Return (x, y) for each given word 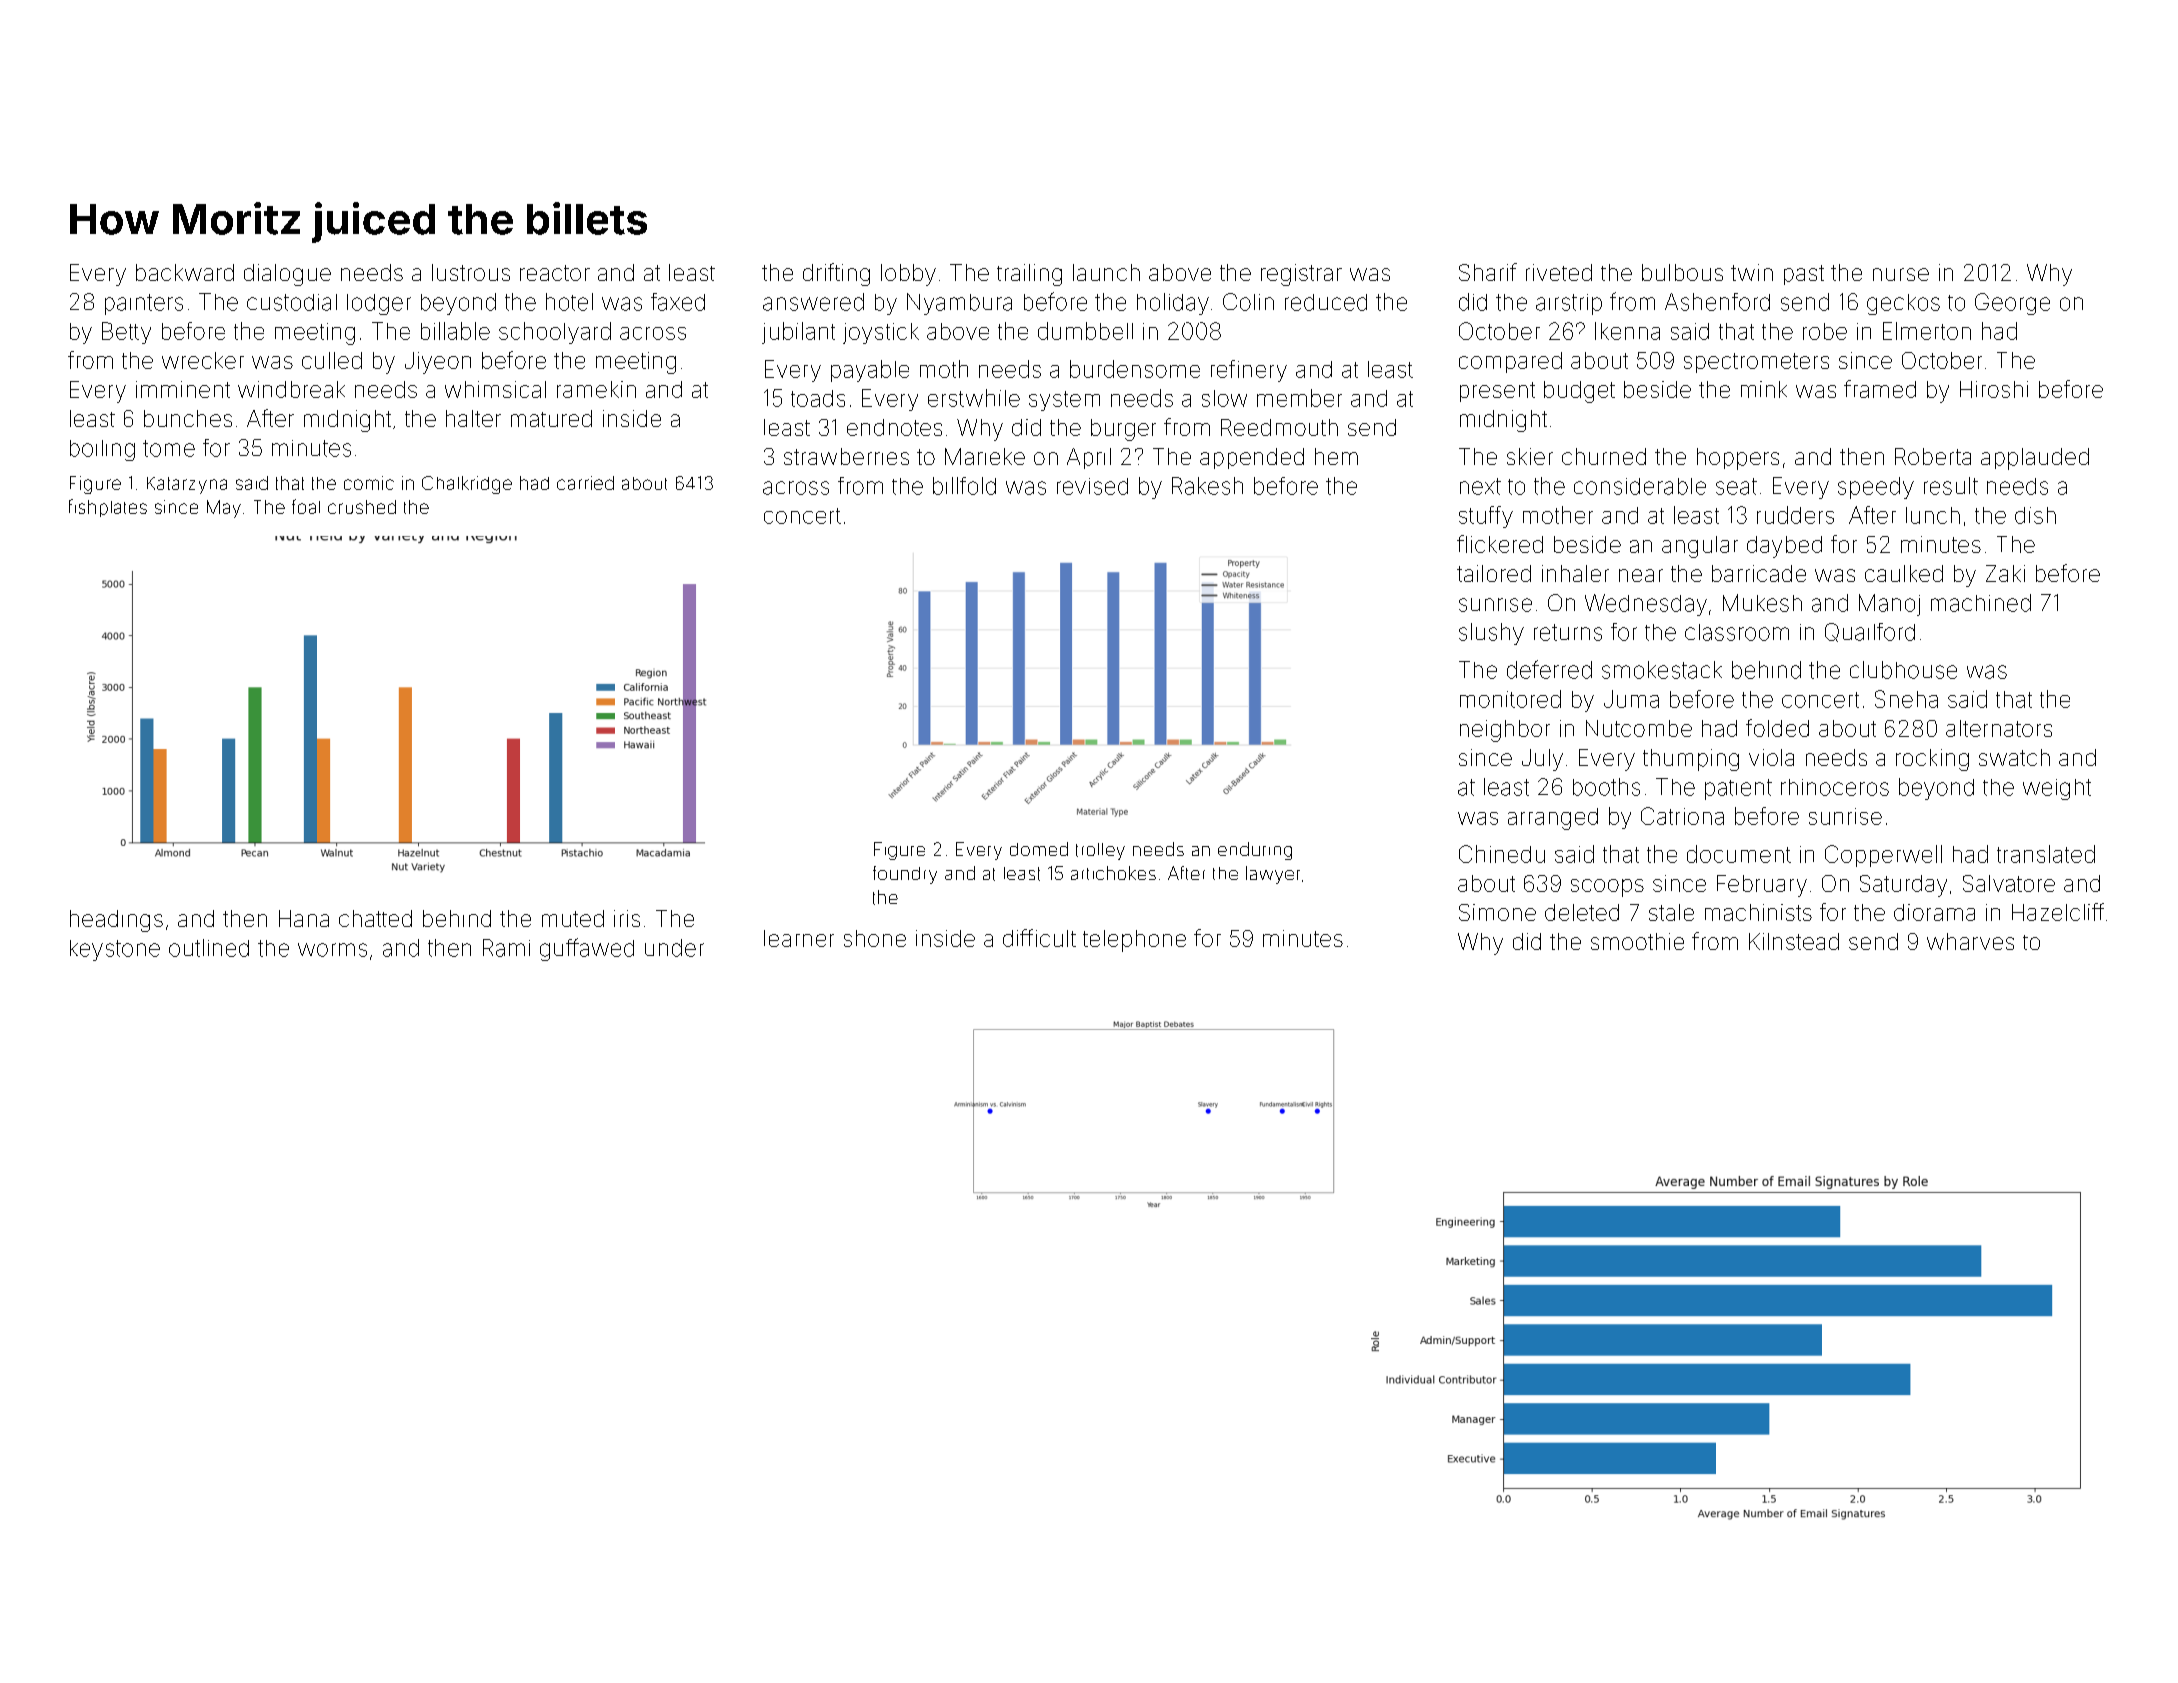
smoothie (1637, 941)
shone (875, 938)
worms (332, 950)
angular (1700, 547)
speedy (1876, 488)
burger (1123, 430)
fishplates (108, 508)
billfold (964, 486)
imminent (183, 389)
